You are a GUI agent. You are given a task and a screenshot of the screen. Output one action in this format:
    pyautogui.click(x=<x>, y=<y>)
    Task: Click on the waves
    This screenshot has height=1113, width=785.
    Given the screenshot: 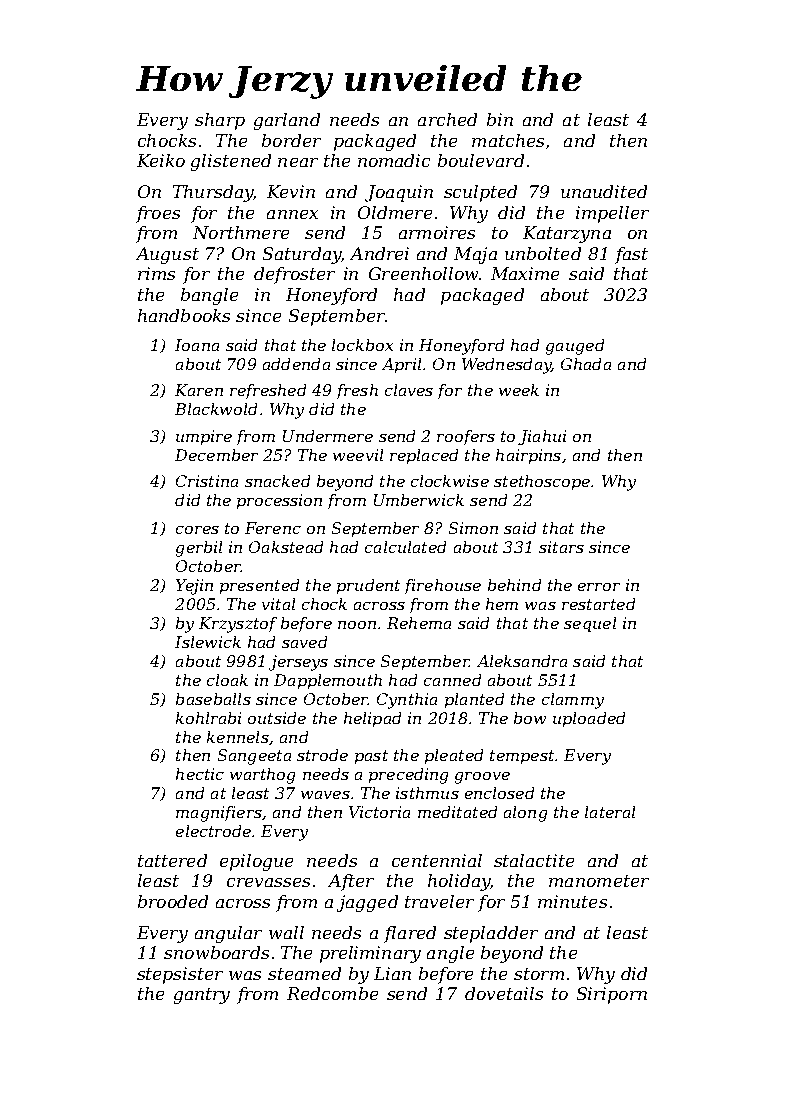 What is the action you would take?
    pyautogui.click(x=325, y=795)
